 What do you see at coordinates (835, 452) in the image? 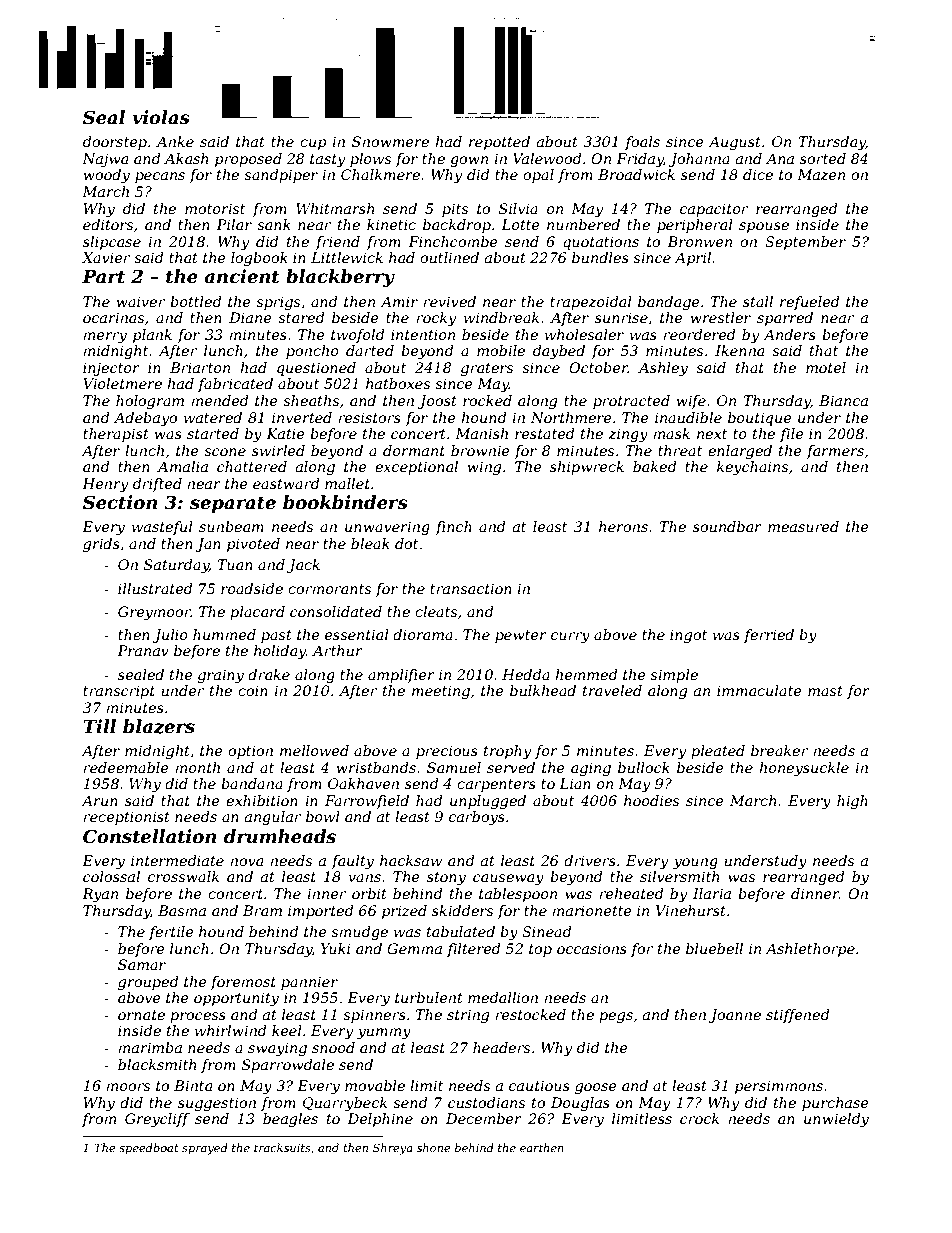
I see `farmers` at bounding box center [835, 452].
